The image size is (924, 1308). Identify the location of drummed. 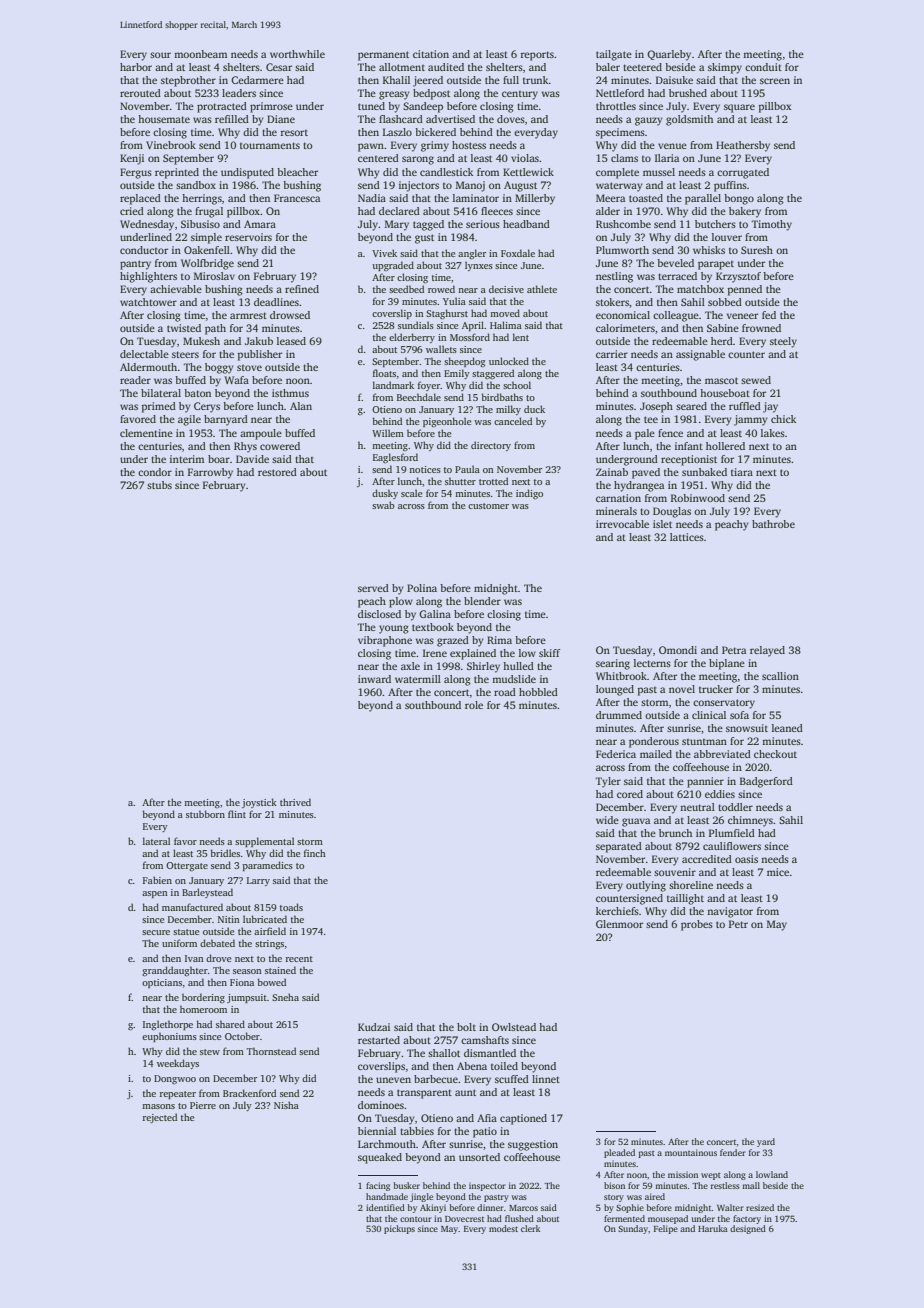
(619, 715).
